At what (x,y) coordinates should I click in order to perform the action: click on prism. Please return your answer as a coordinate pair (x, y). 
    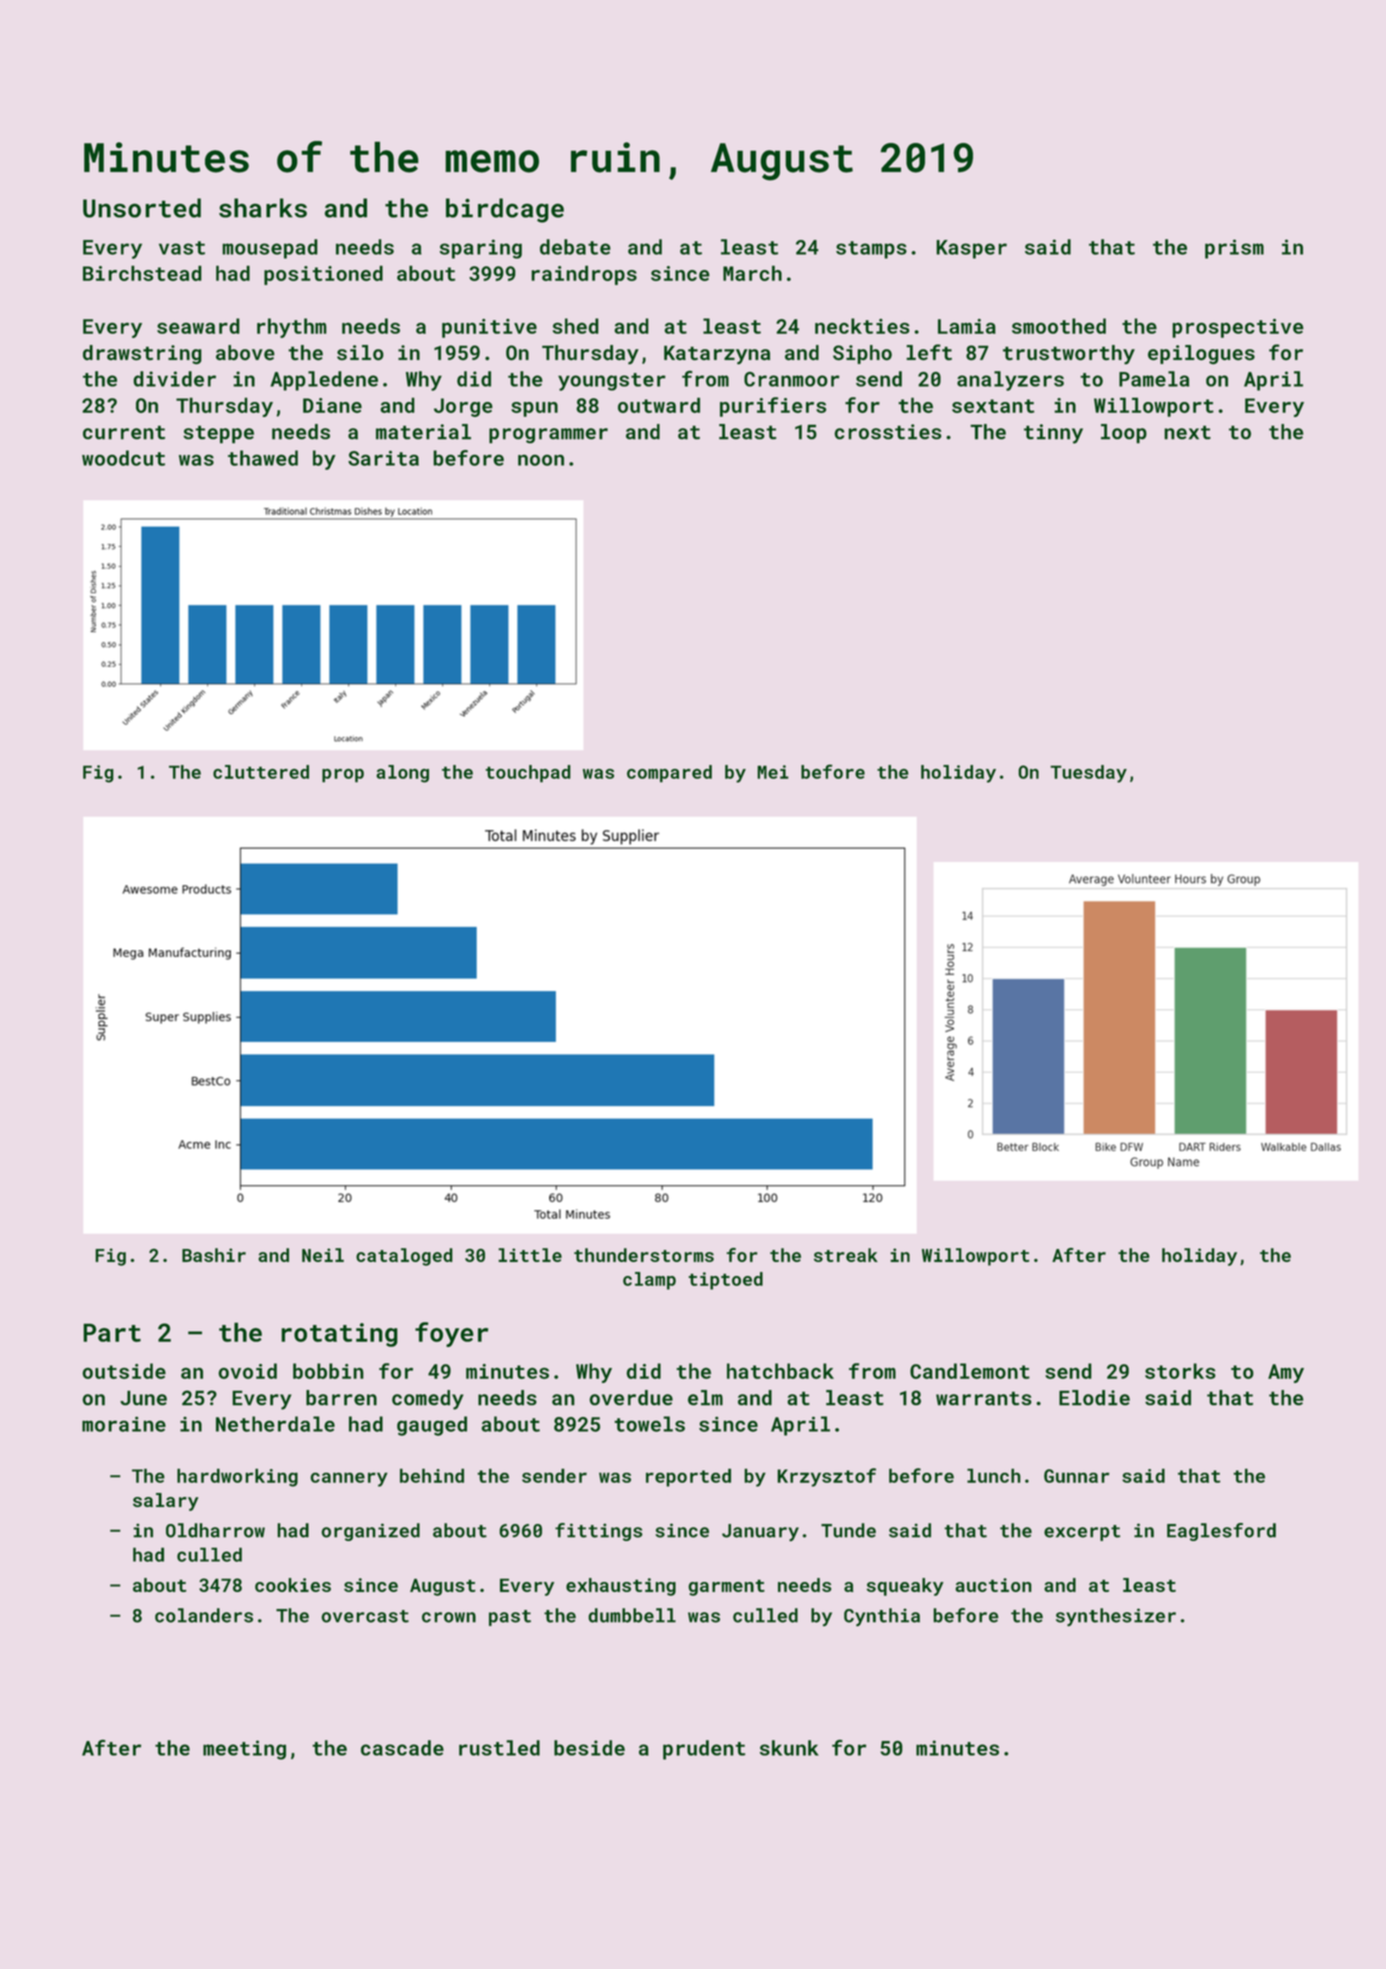
    Looking at the image, I should click on (1234, 249).
